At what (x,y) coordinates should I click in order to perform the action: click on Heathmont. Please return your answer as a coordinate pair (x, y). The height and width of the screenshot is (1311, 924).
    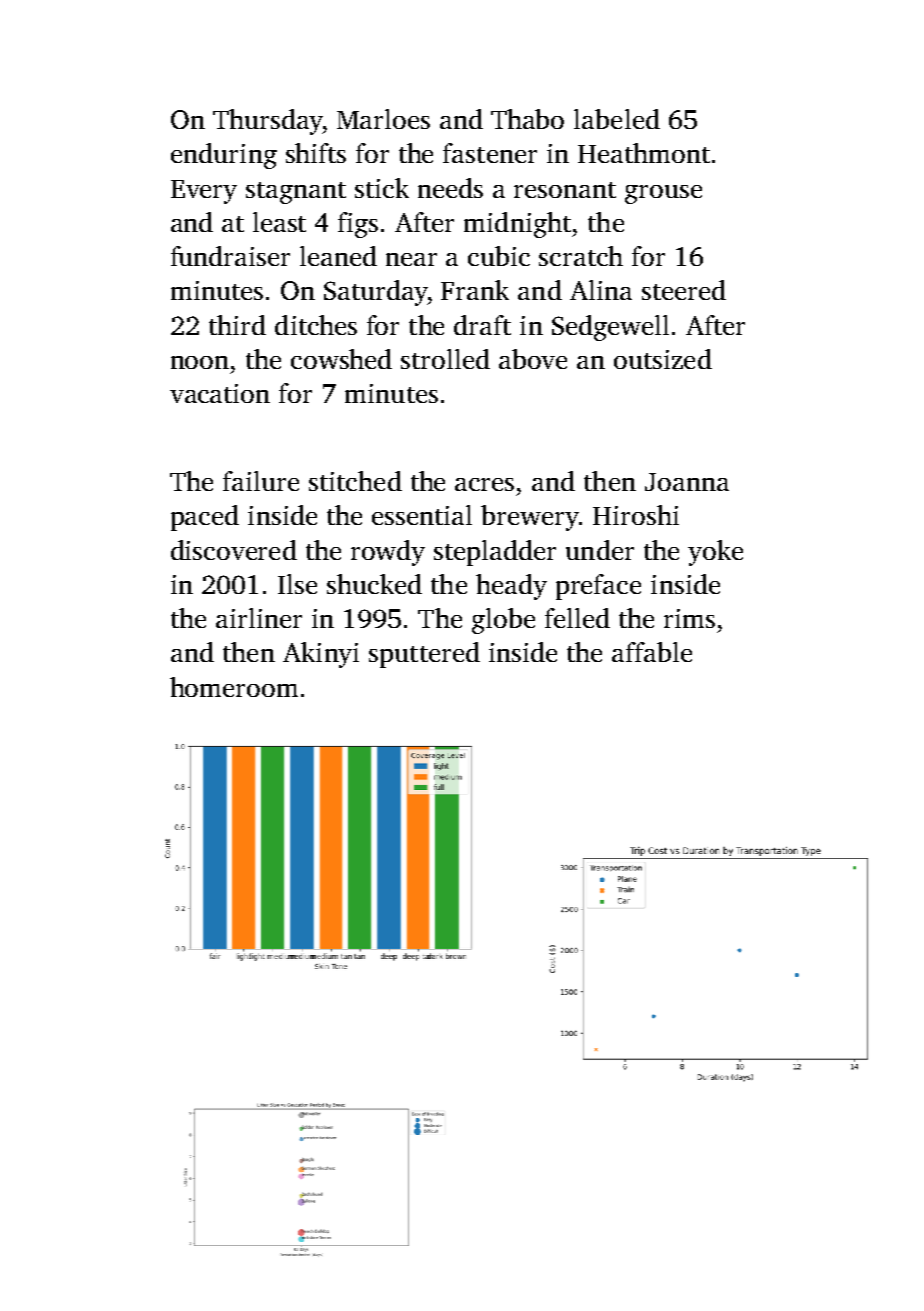
    Looking at the image, I should click on (644, 153).
